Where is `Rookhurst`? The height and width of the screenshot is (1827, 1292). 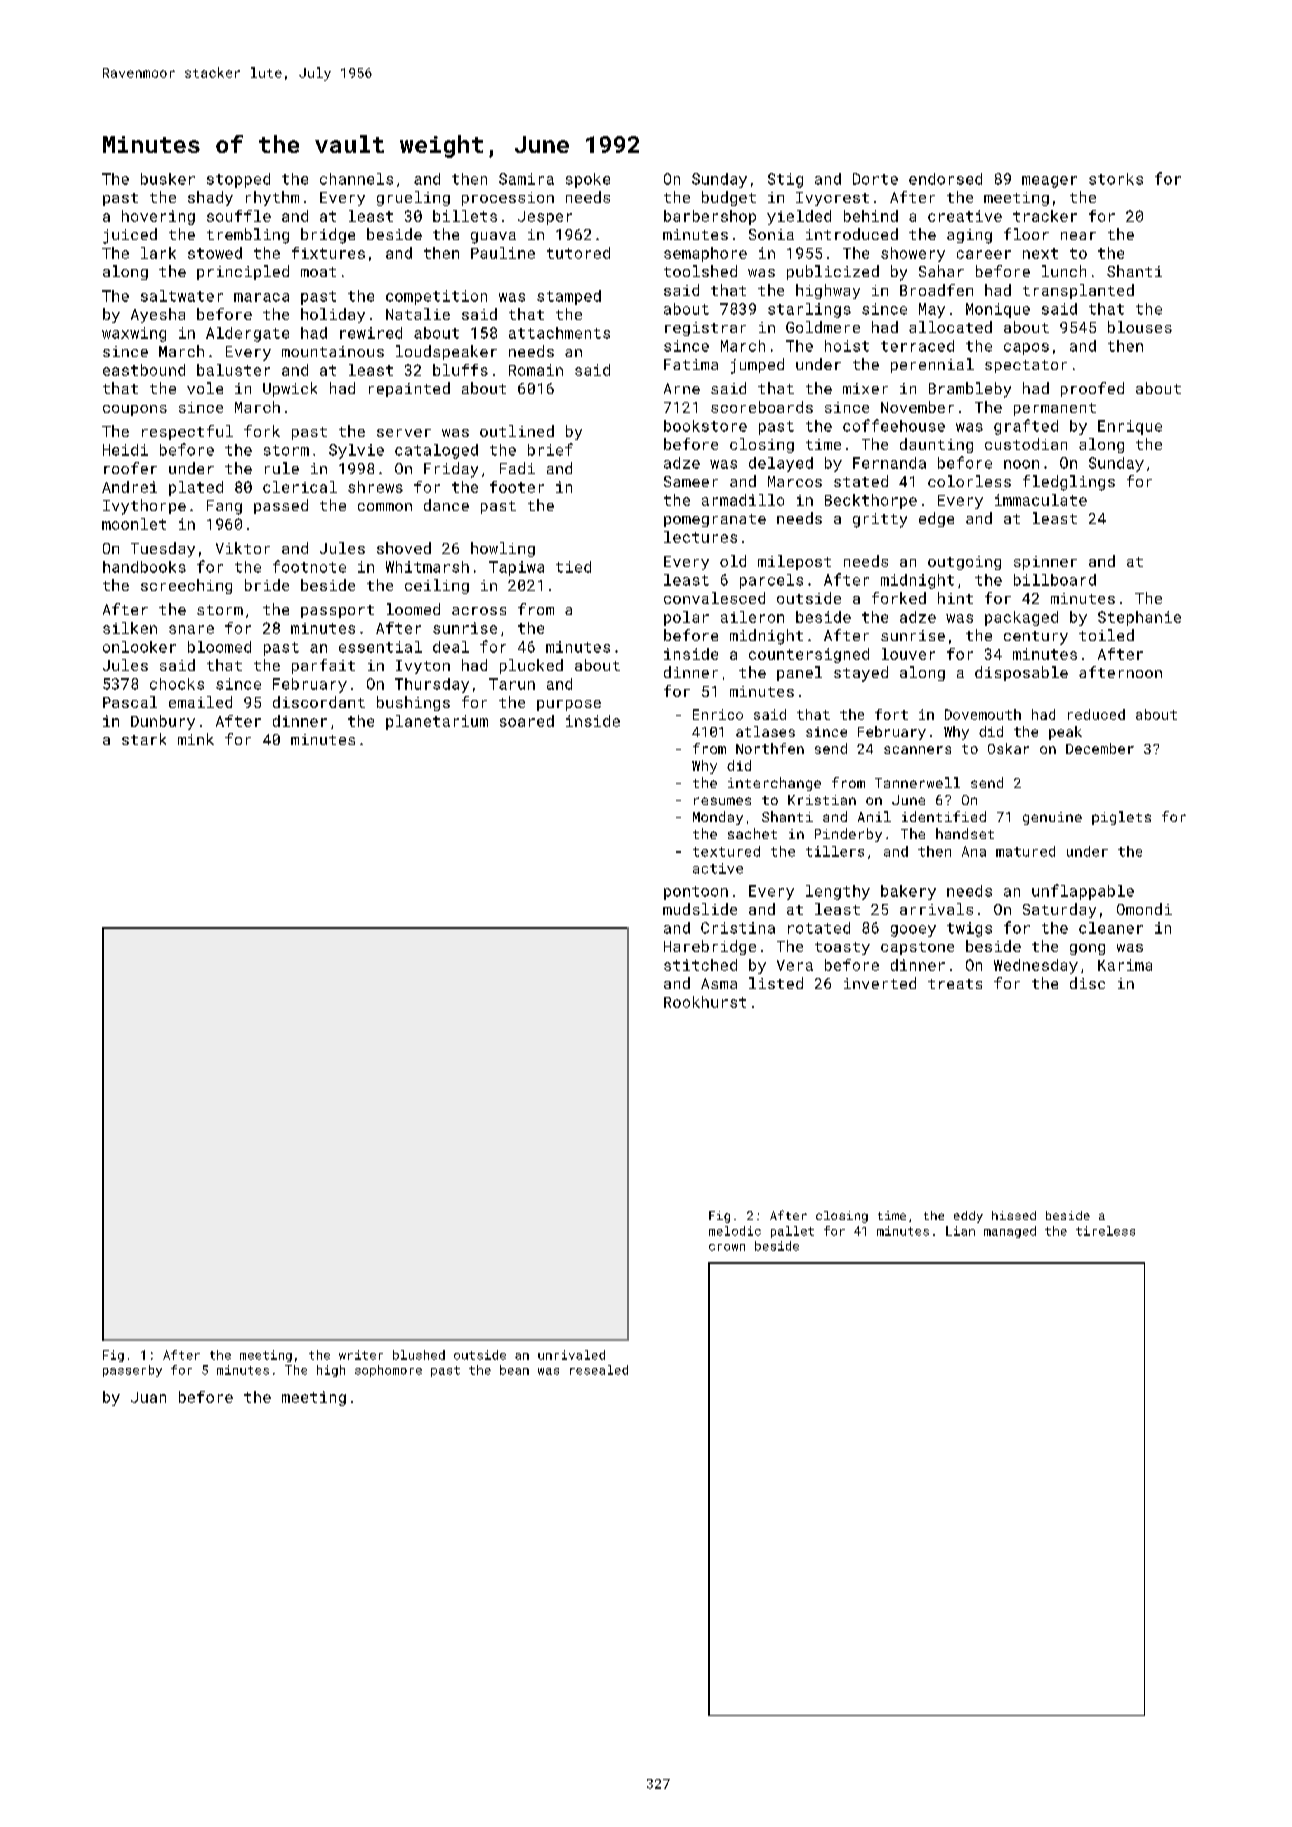 Rookhurst is located at coordinates (705, 1002).
